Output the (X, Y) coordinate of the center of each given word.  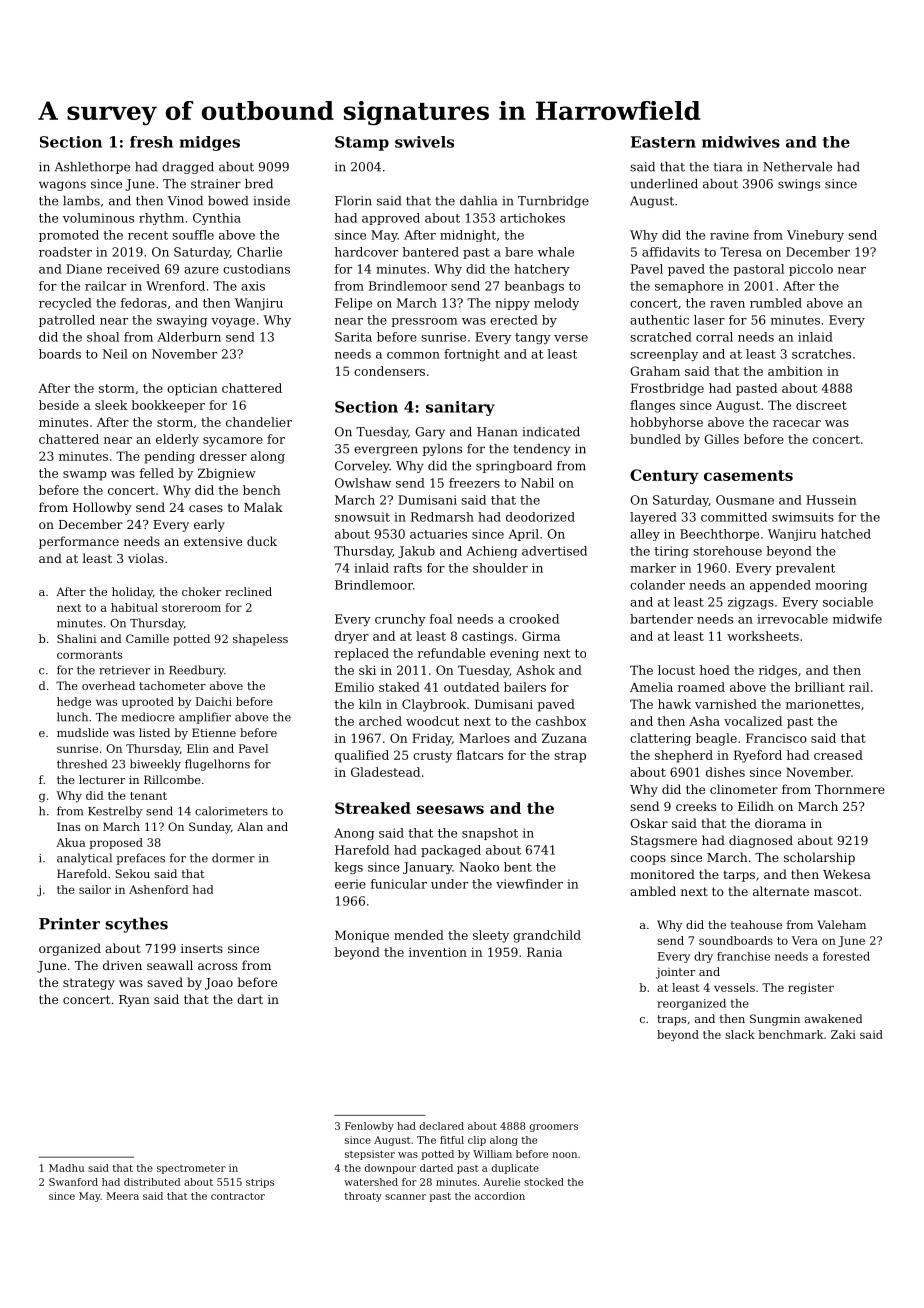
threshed (82, 764)
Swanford (73, 1182)
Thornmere (850, 789)
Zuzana (564, 738)
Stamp (362, 143)
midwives (741, 142)
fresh (151, 142)
